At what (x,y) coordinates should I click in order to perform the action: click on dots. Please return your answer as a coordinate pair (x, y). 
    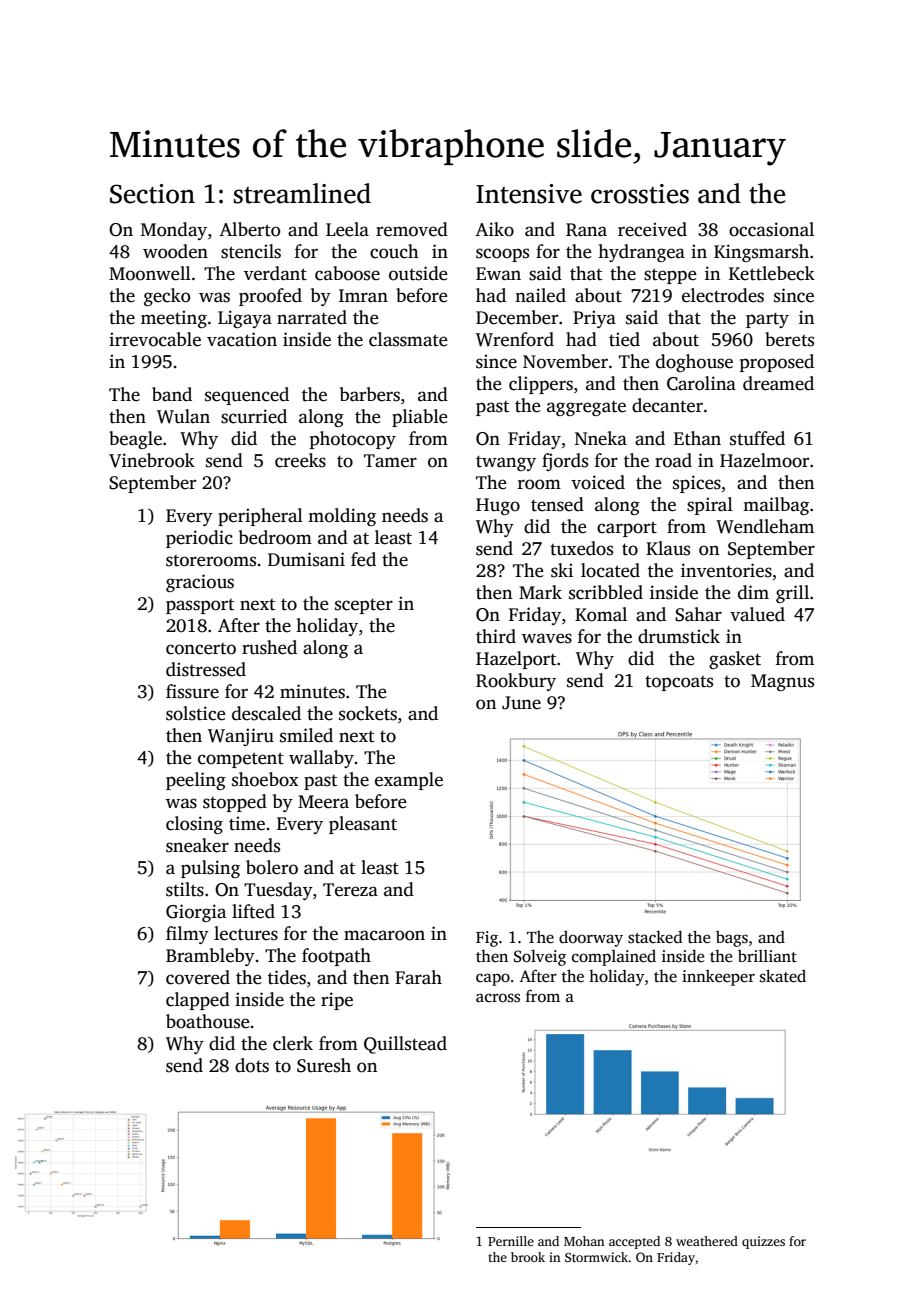
    Looking at the image, I should click on (252, 1065).
